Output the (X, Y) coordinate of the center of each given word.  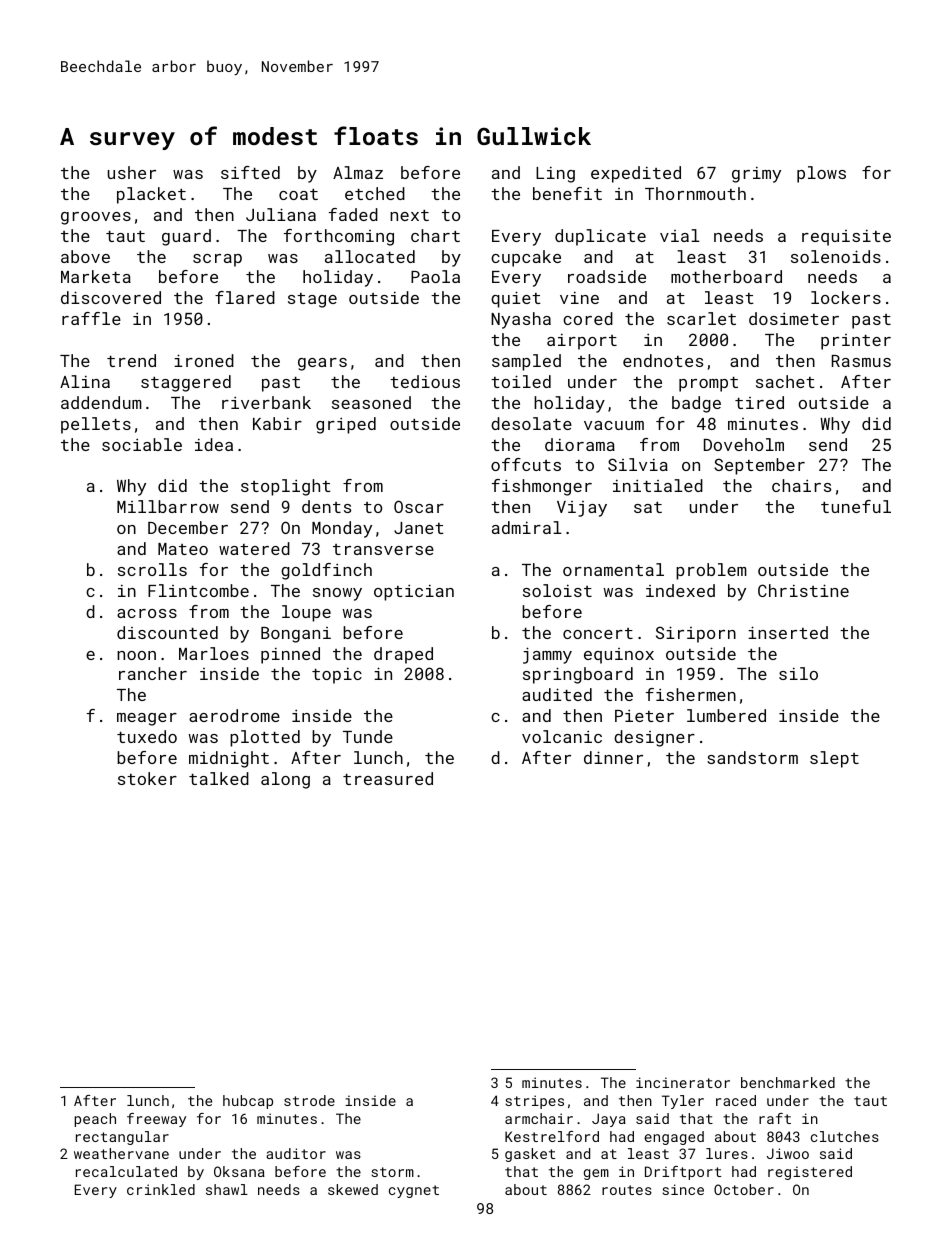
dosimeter (794, 318)
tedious (425, 381)
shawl (227, 1189)
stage (312, 300)
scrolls (152, 569)
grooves (96, 218)
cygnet (414, 1191)
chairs (801, 485)
